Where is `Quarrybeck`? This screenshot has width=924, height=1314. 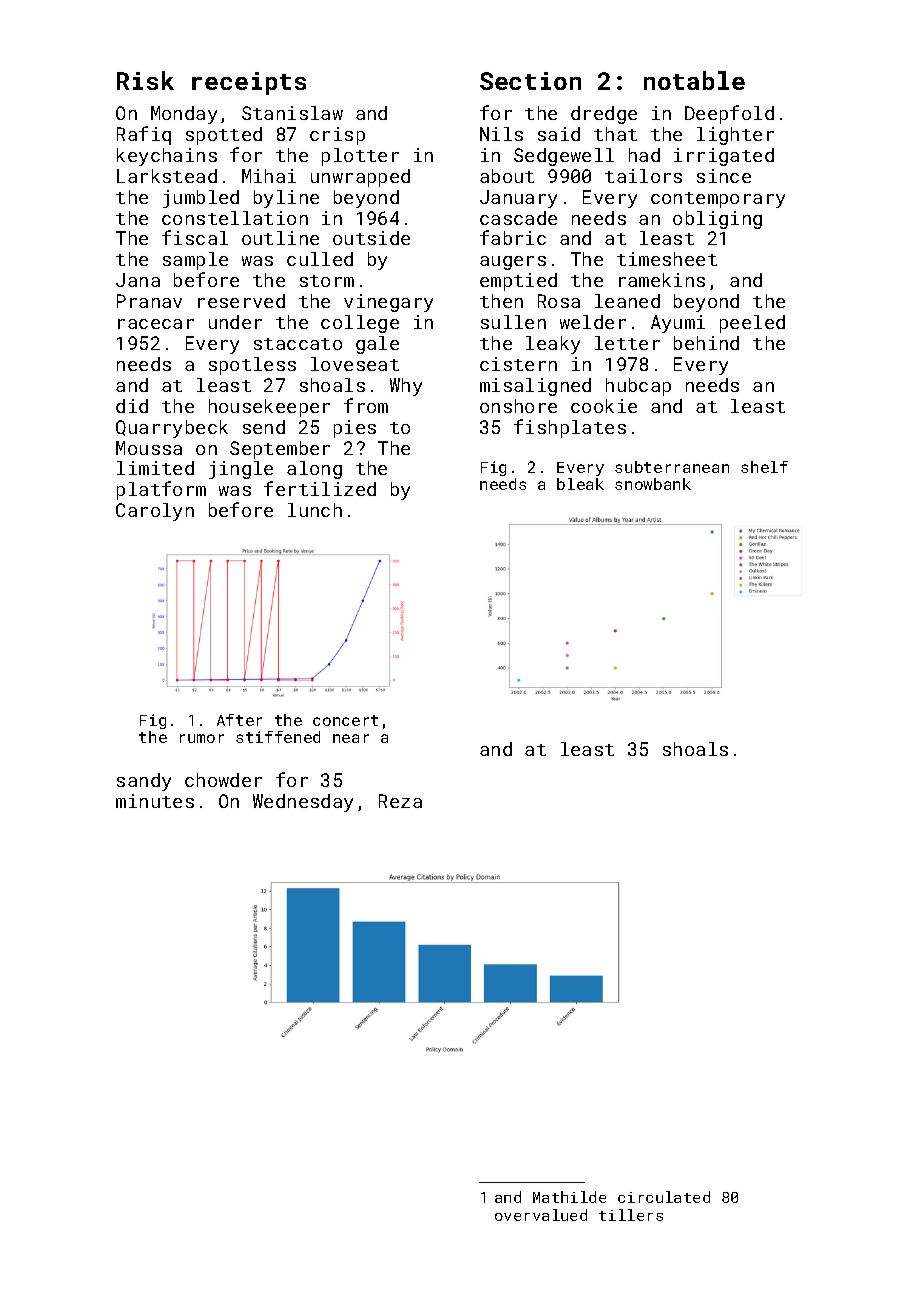
Quarrybeck is located at coordinates (172, 429).
